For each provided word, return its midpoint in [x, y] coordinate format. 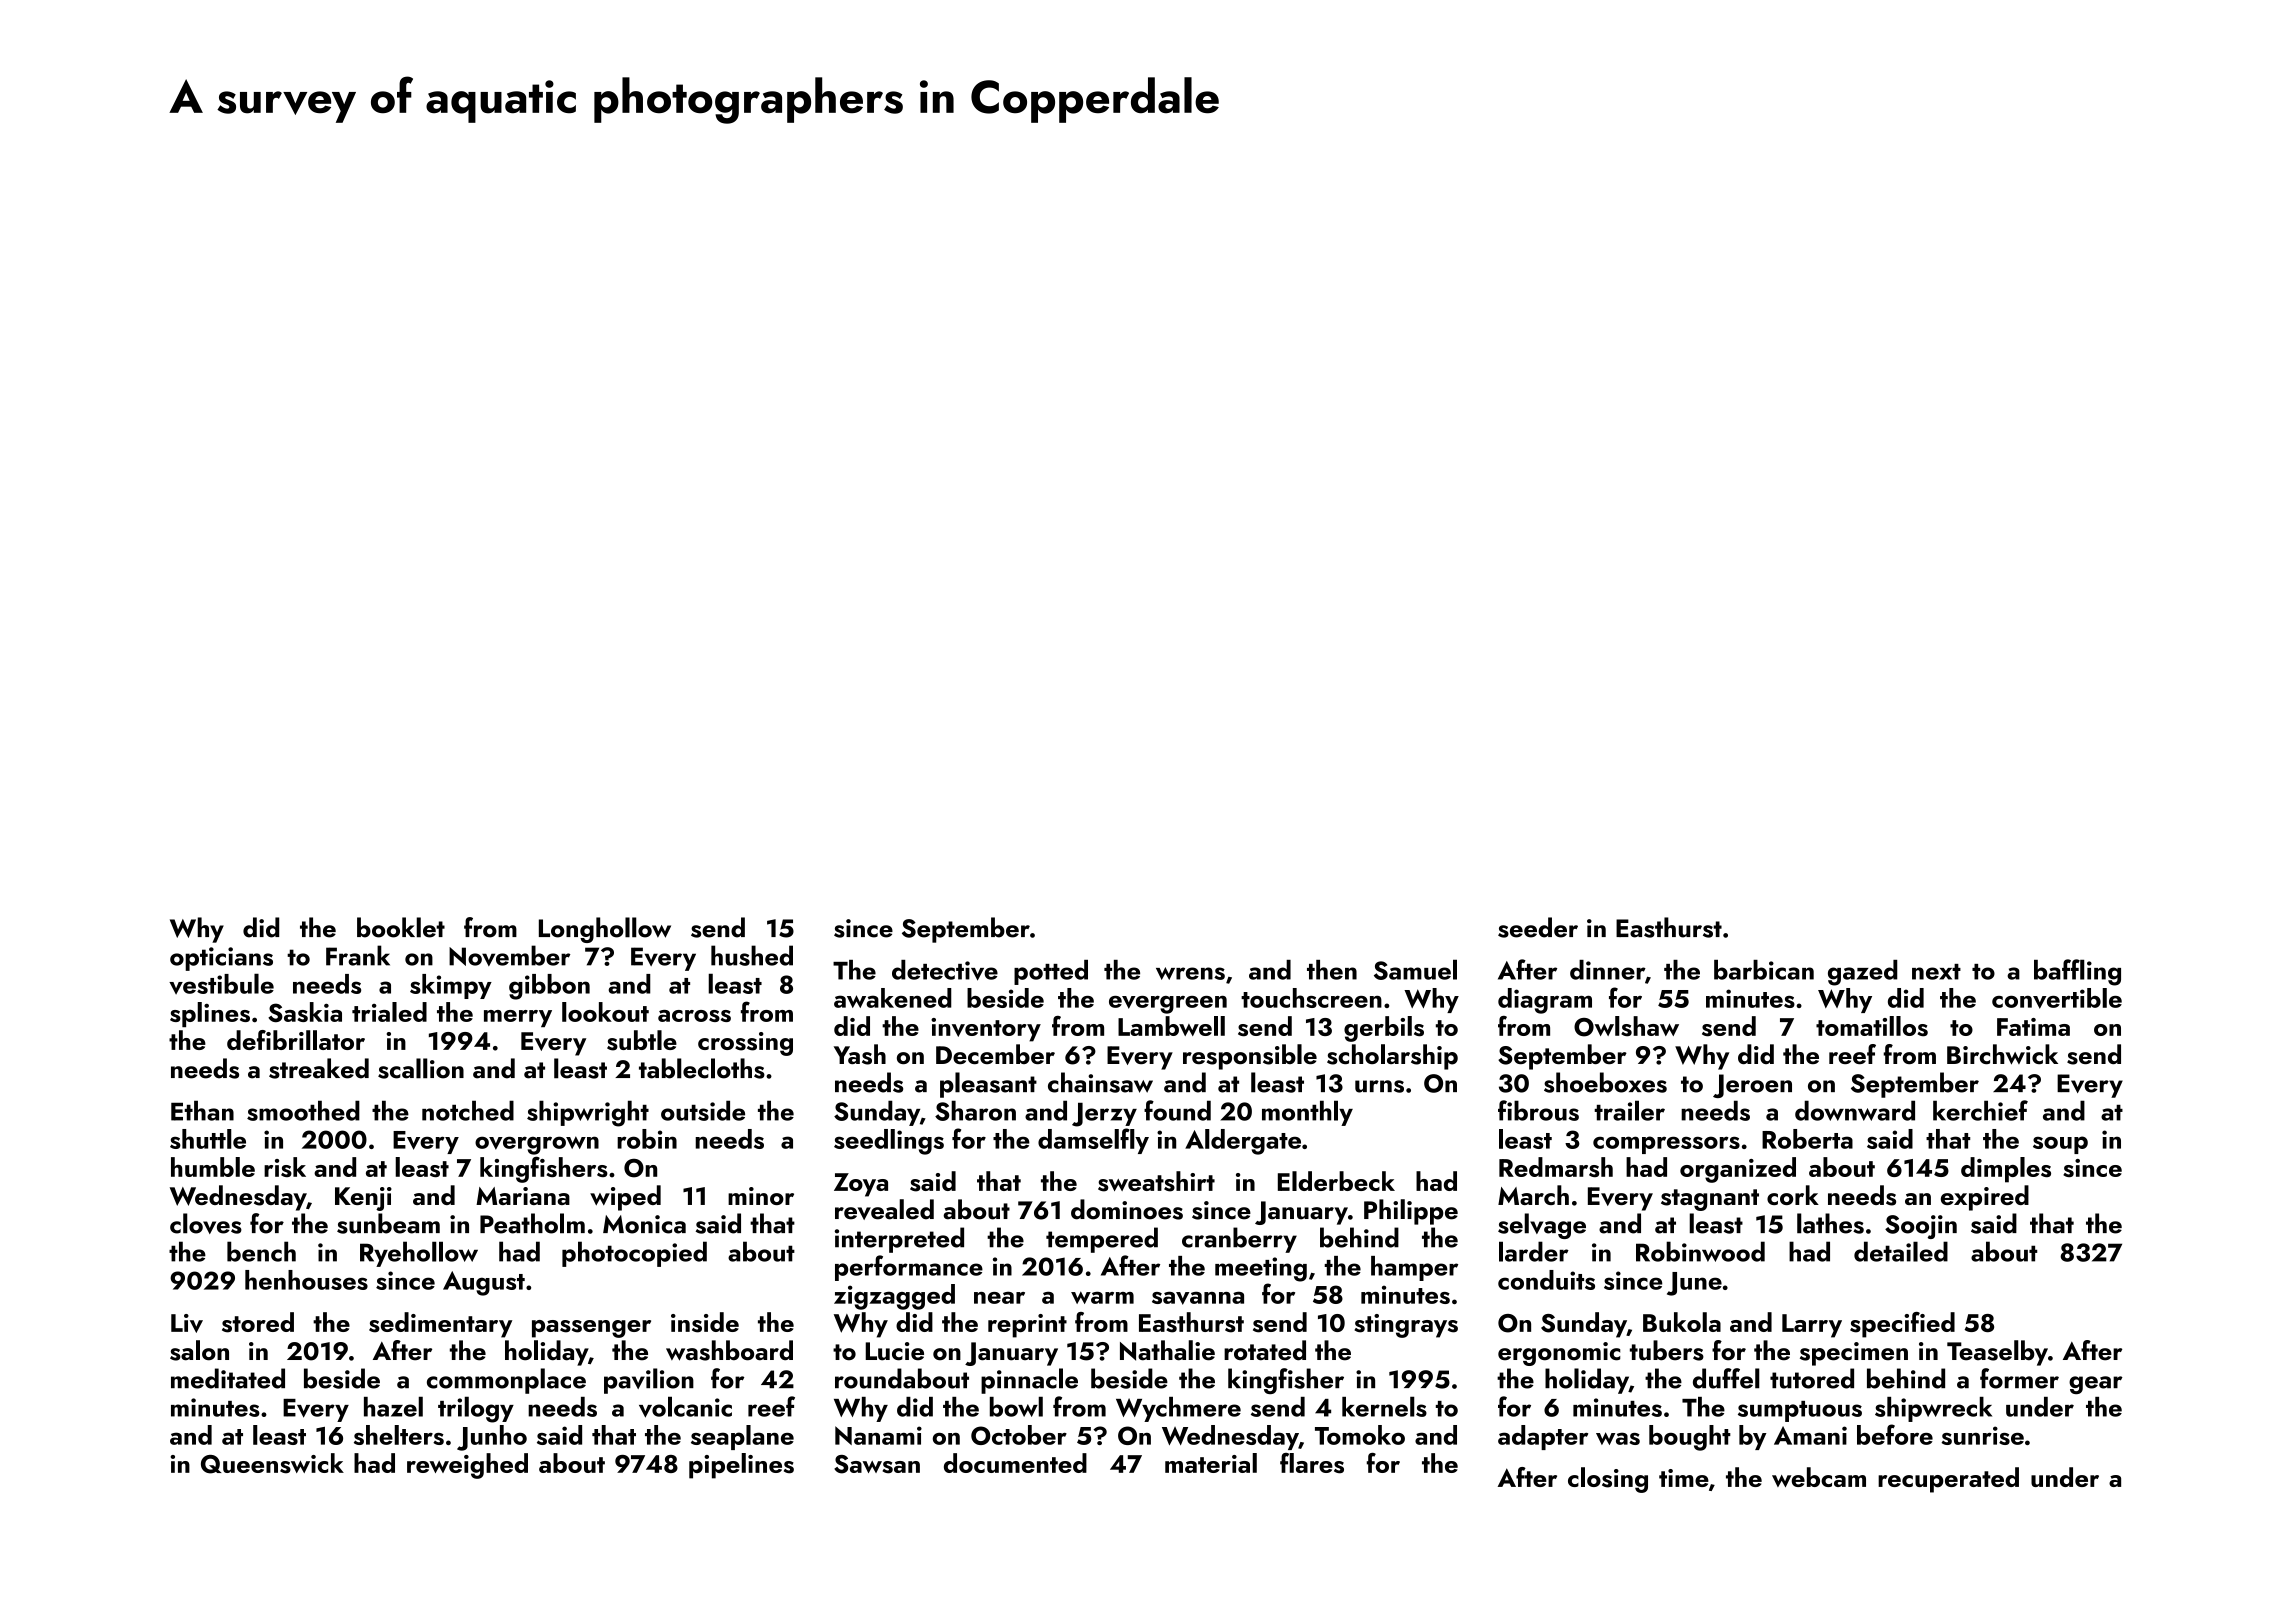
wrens [1190, 973]
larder [1534, 1251]
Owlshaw [1626, 1026]
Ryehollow [419, 1254]
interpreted [899, 1240]
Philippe [1411, 1212]
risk [285, 1167]
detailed [1901, 1251]
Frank [358, 955]
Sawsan [877, 1464]
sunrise [1982, 1435]
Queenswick [272, 1463]
